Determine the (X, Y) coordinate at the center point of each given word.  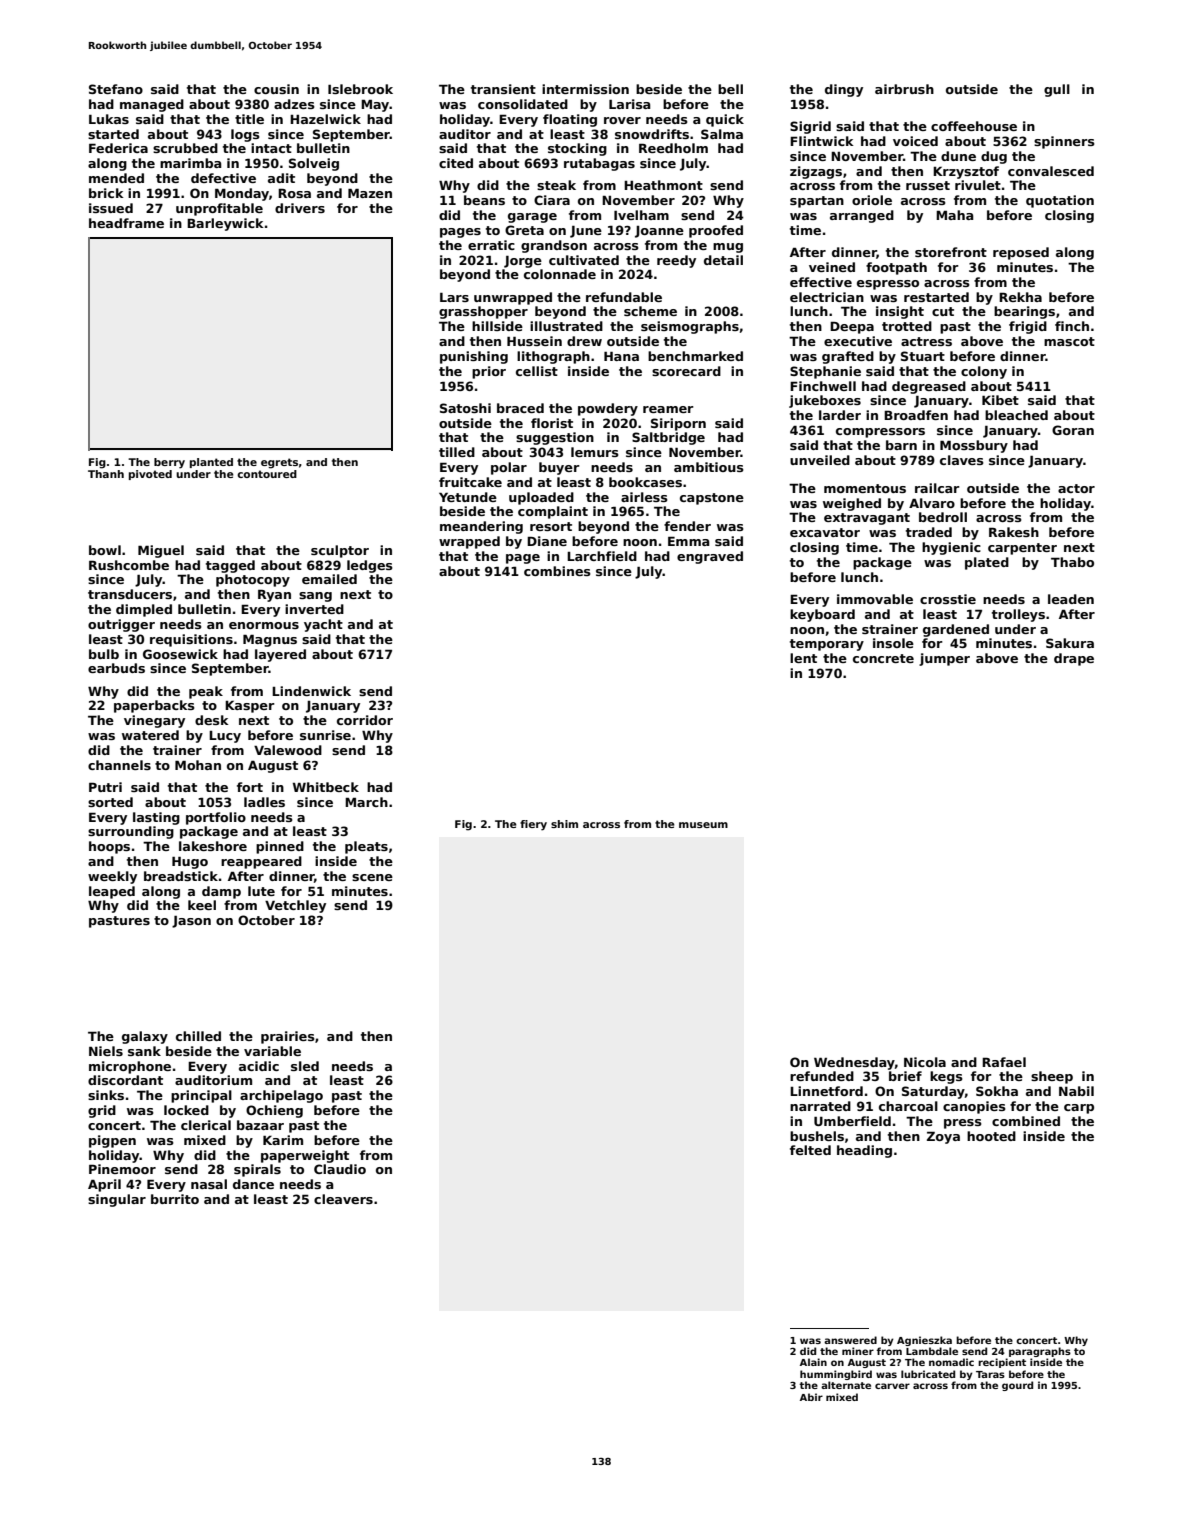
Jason (191, 922)
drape (1074, 659)
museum (703, 825)
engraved (710, 557)
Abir (811, 1397)
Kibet (1000, 400)
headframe (126, 223)
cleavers (343, 1199)
